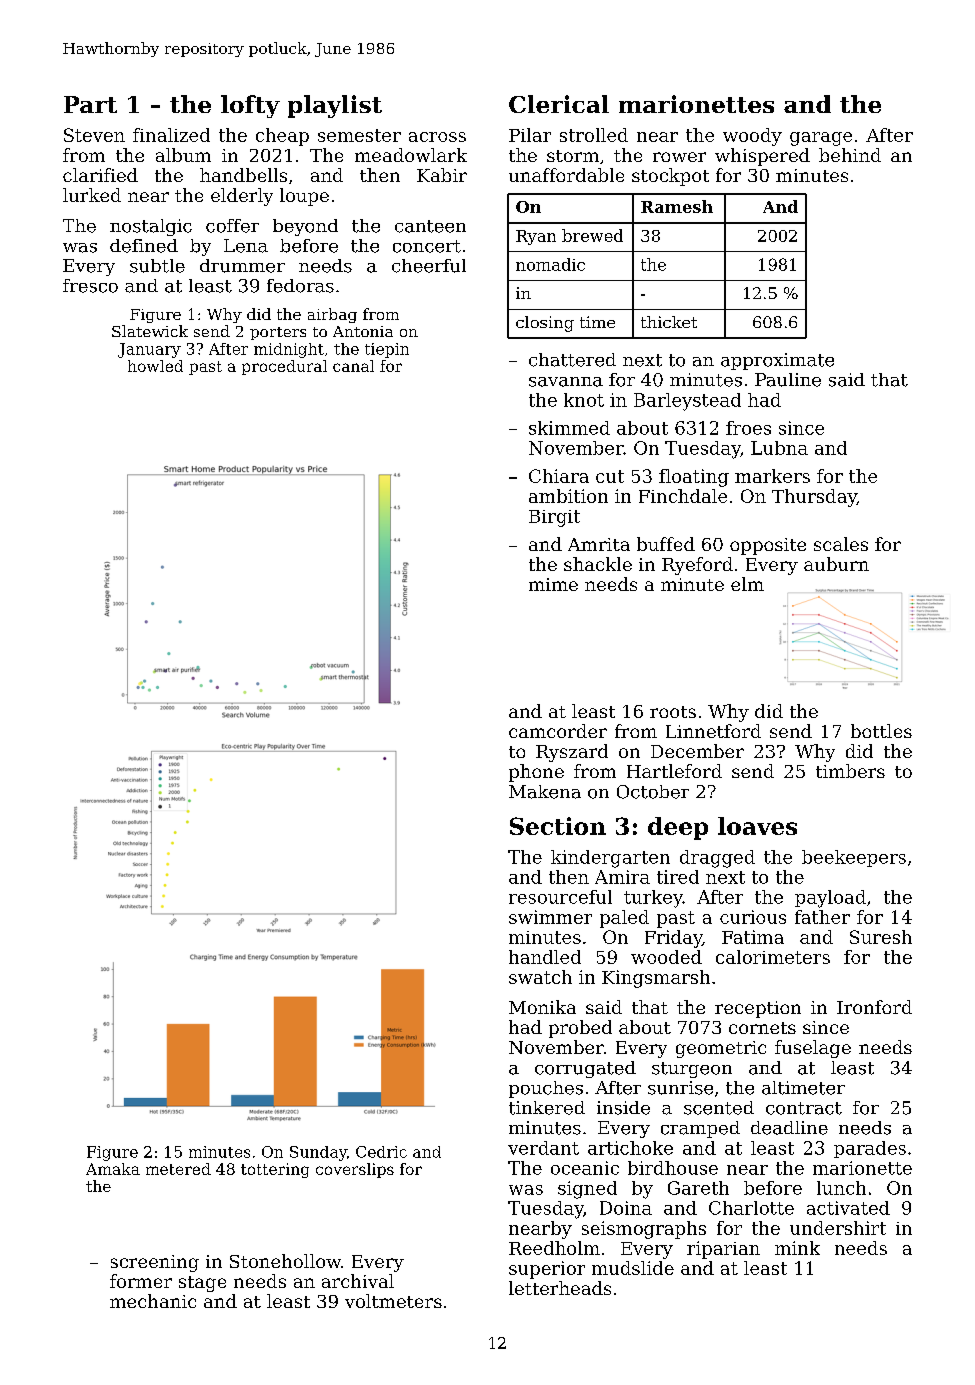  What do you see at coordinates (752, 137) in the image?
I see `woody` at bounding box center [752, 137].
